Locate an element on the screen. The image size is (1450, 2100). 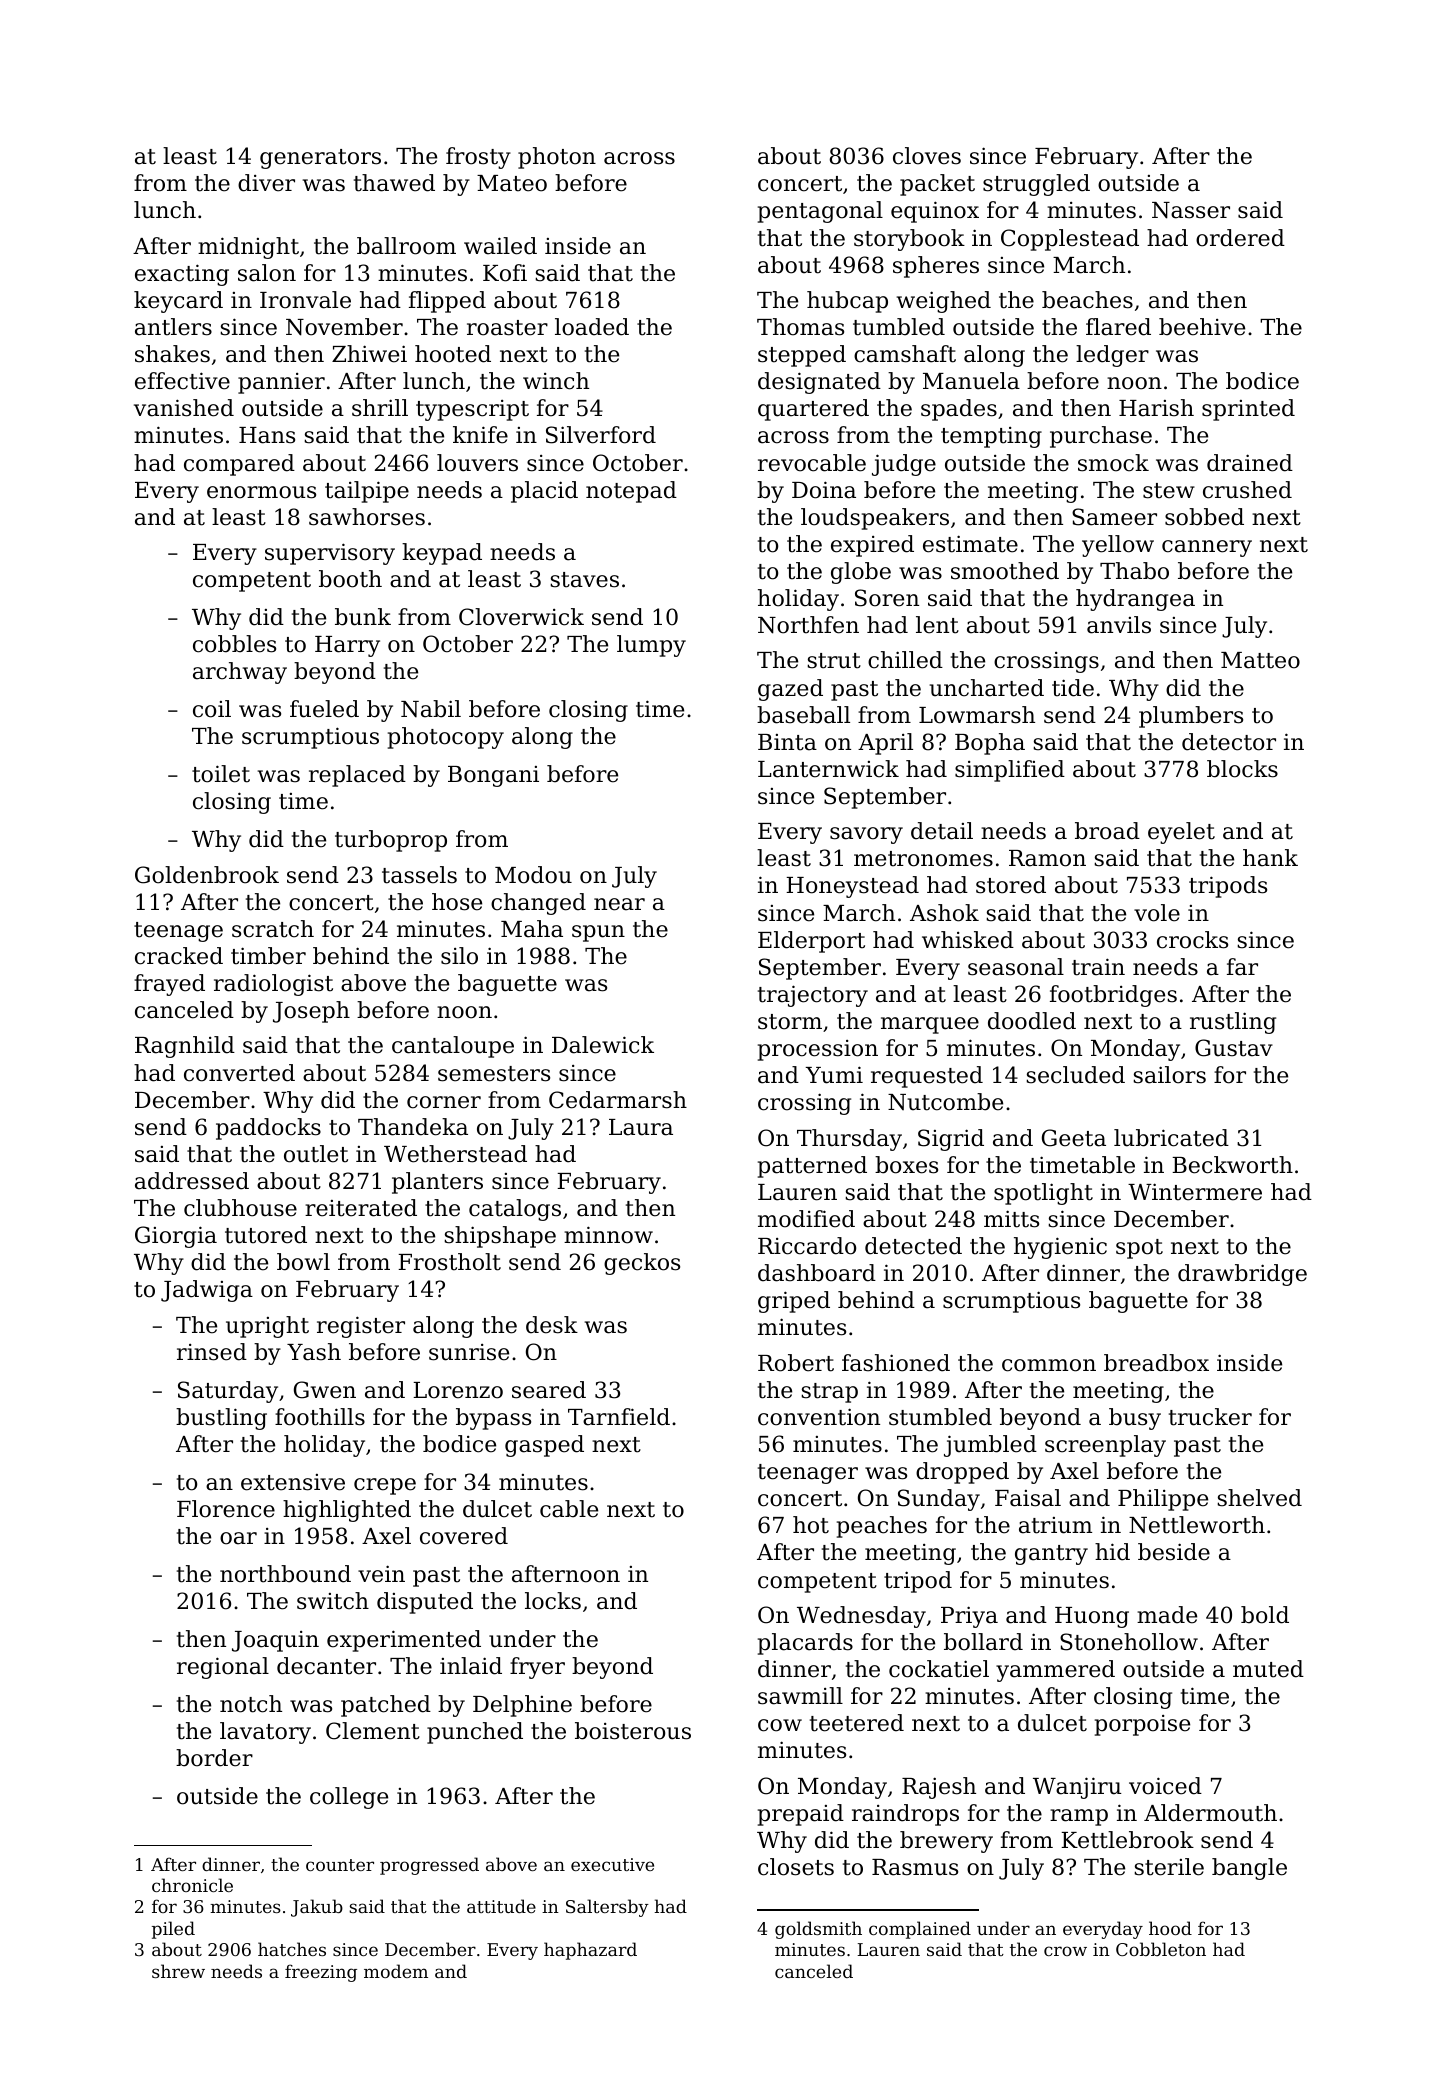
designated is located at coordinates (819, 383).
